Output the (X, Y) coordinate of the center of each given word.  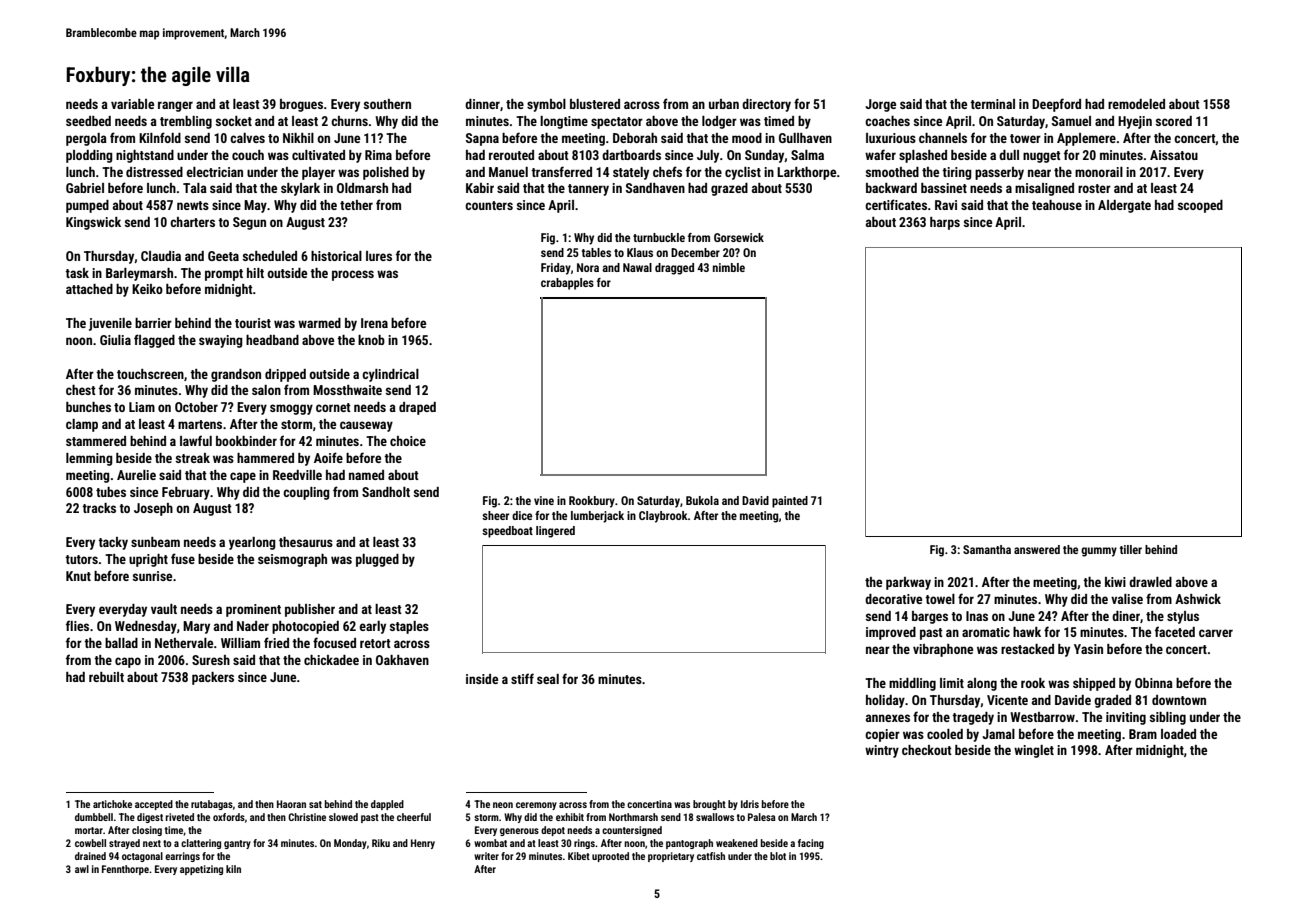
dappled (387, 805)
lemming (89, 459)
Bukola (702, 500)
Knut (78, 576)
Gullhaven (805, 138)
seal (548, 679)
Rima (378, 155)
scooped (1200, 206)
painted (790, 502)
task (77, 273)
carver (1216, 633)
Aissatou (1174, 155)
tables (596, 252)
